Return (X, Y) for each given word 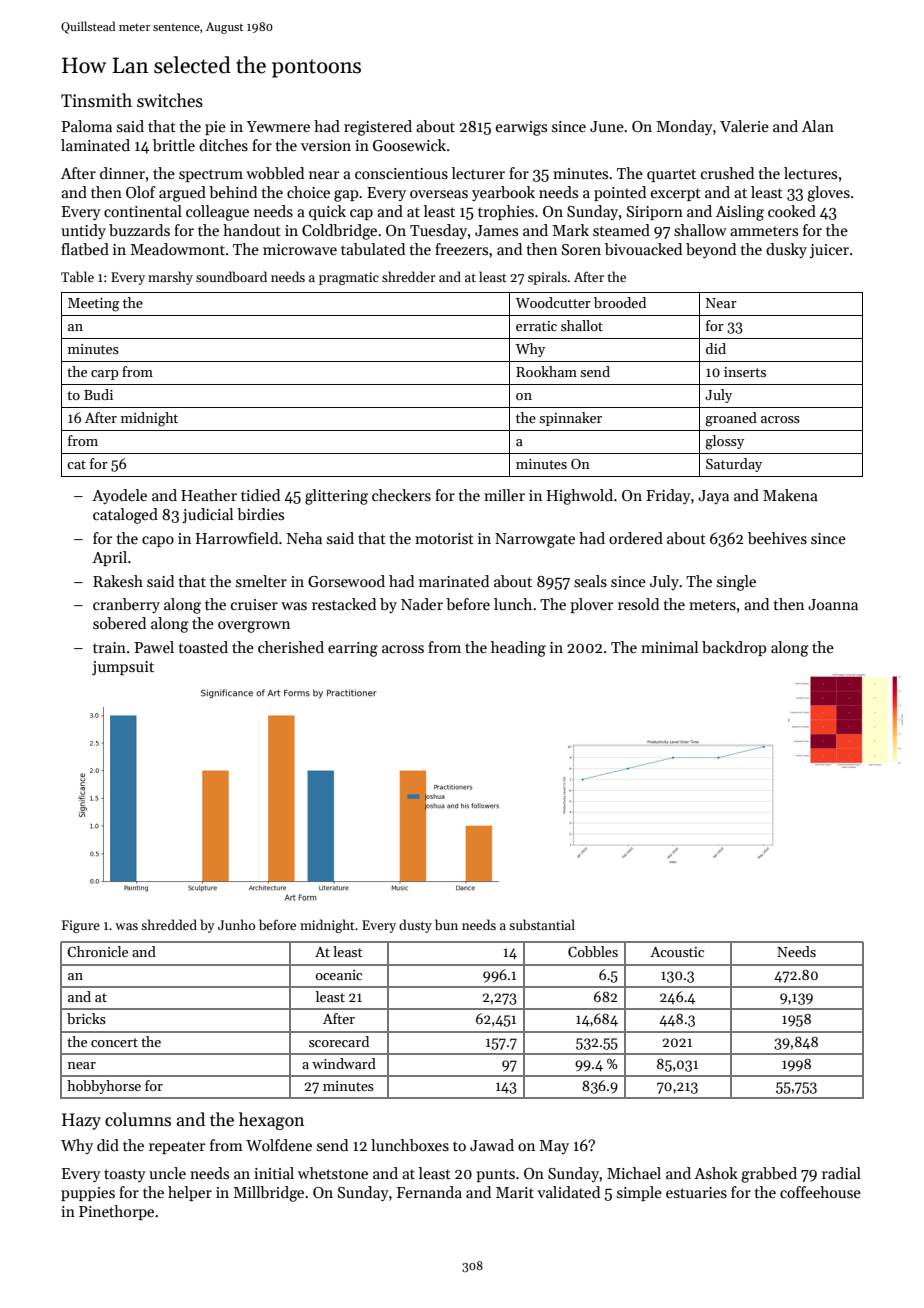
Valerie (744, 126)
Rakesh (118, 581)
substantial (542, 924)
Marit (515, 1192)
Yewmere (278, 126)
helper (190, 1193)
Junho (236, 924)
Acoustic (677, 952)
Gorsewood (346, 581)
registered (378, 128)
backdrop (734, 648)
